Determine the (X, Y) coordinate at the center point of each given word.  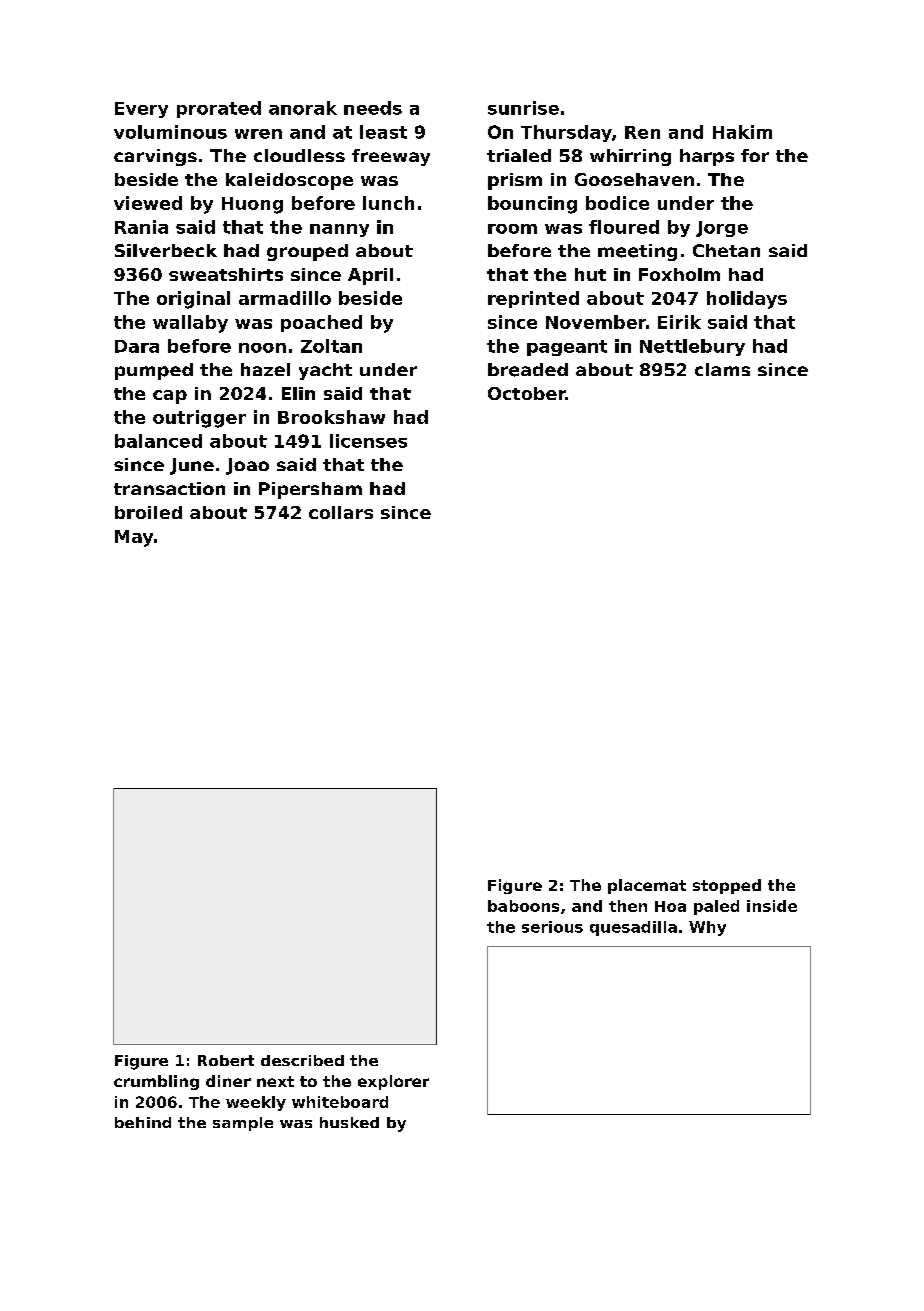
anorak (303, 108)
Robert (226, 1060)
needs (373, 108)
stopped (727, 886)
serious (552, 927)
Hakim (742, 132)
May (134, 538)
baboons (523, 906)
